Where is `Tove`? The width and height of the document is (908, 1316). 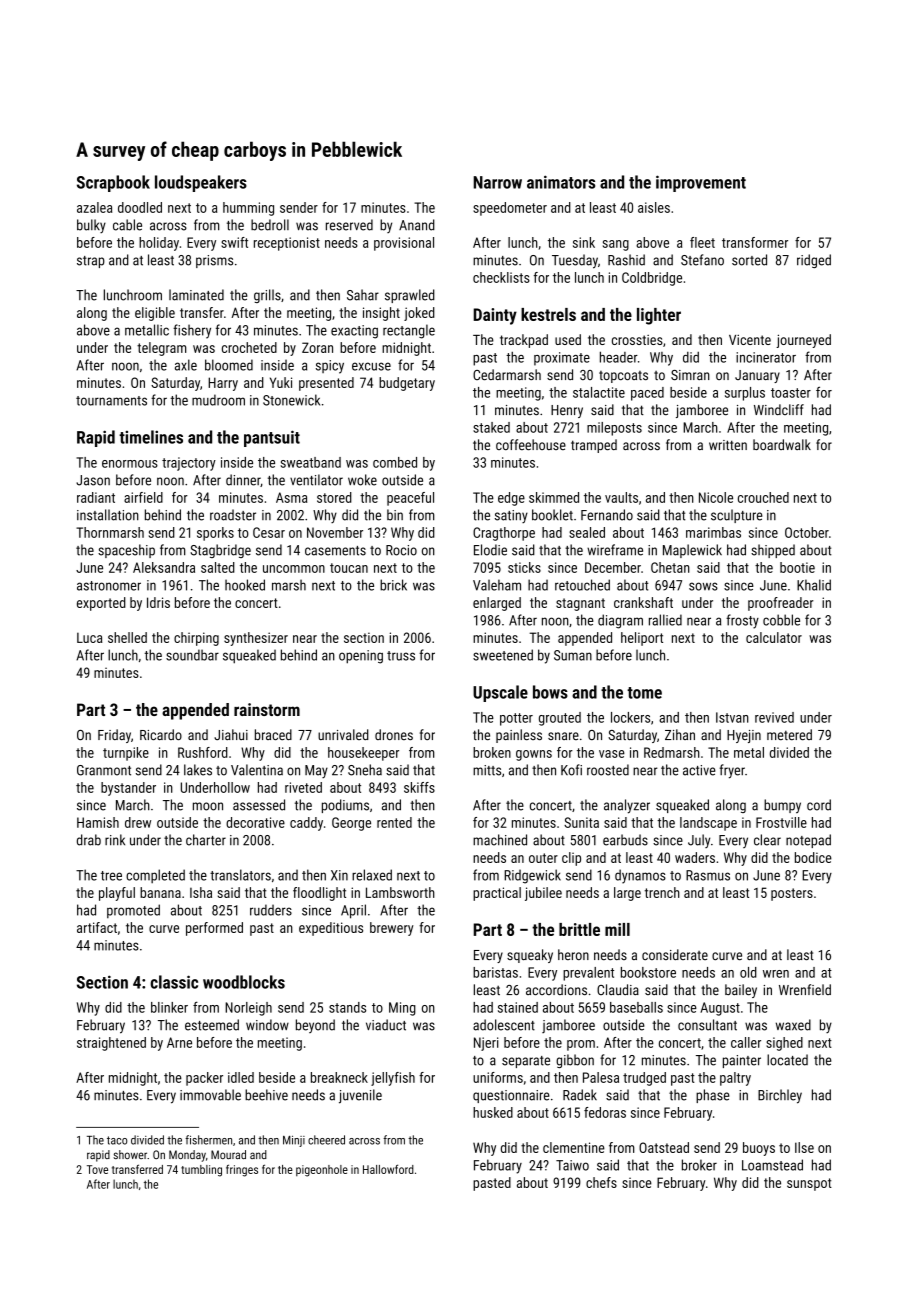
Tove is located at coordinates (97, 1169).
